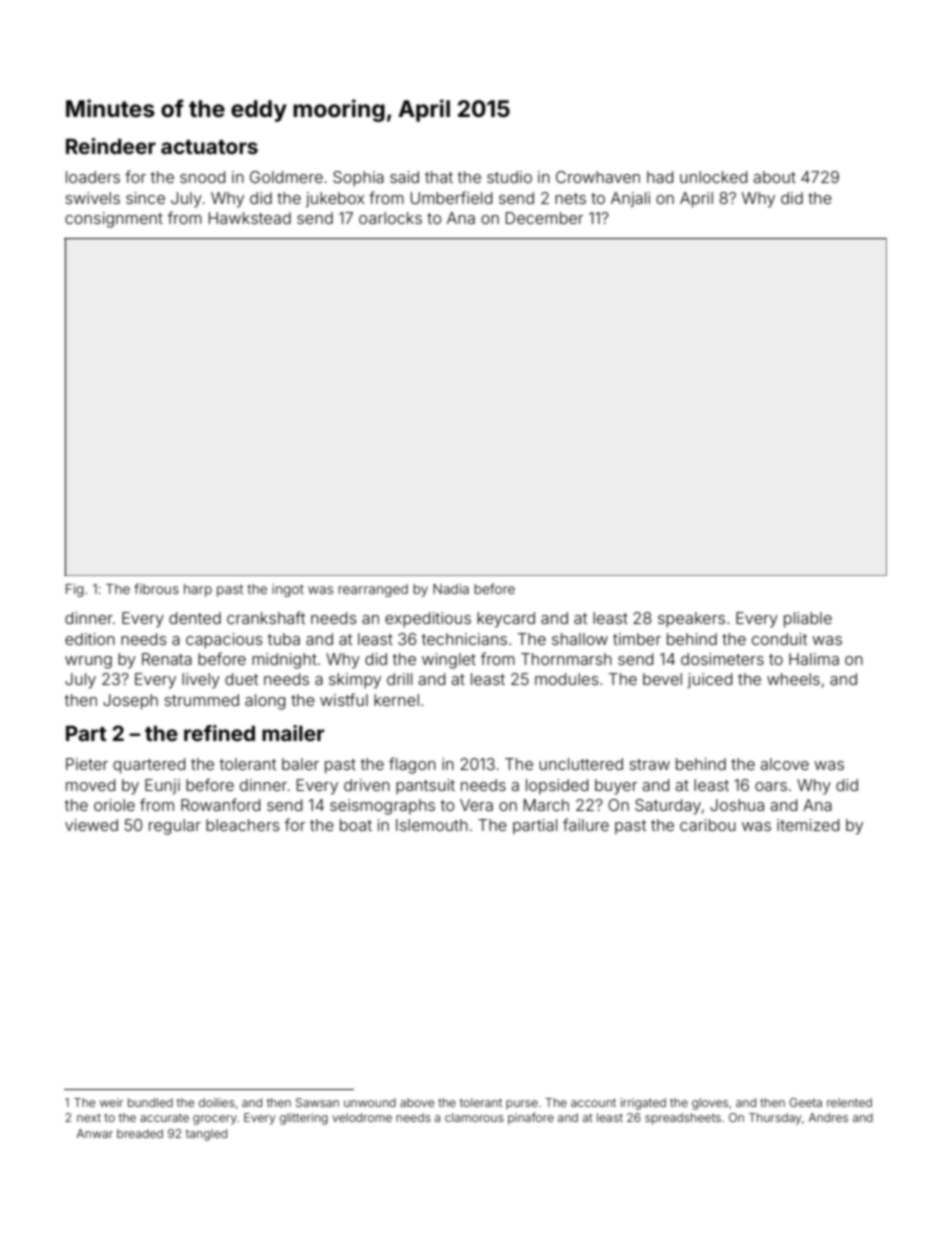 This image has width=952, height=1233. What do you see at coordinates (89, 1118) in the image?
I see `next` at bounding box center [89, 1118].
